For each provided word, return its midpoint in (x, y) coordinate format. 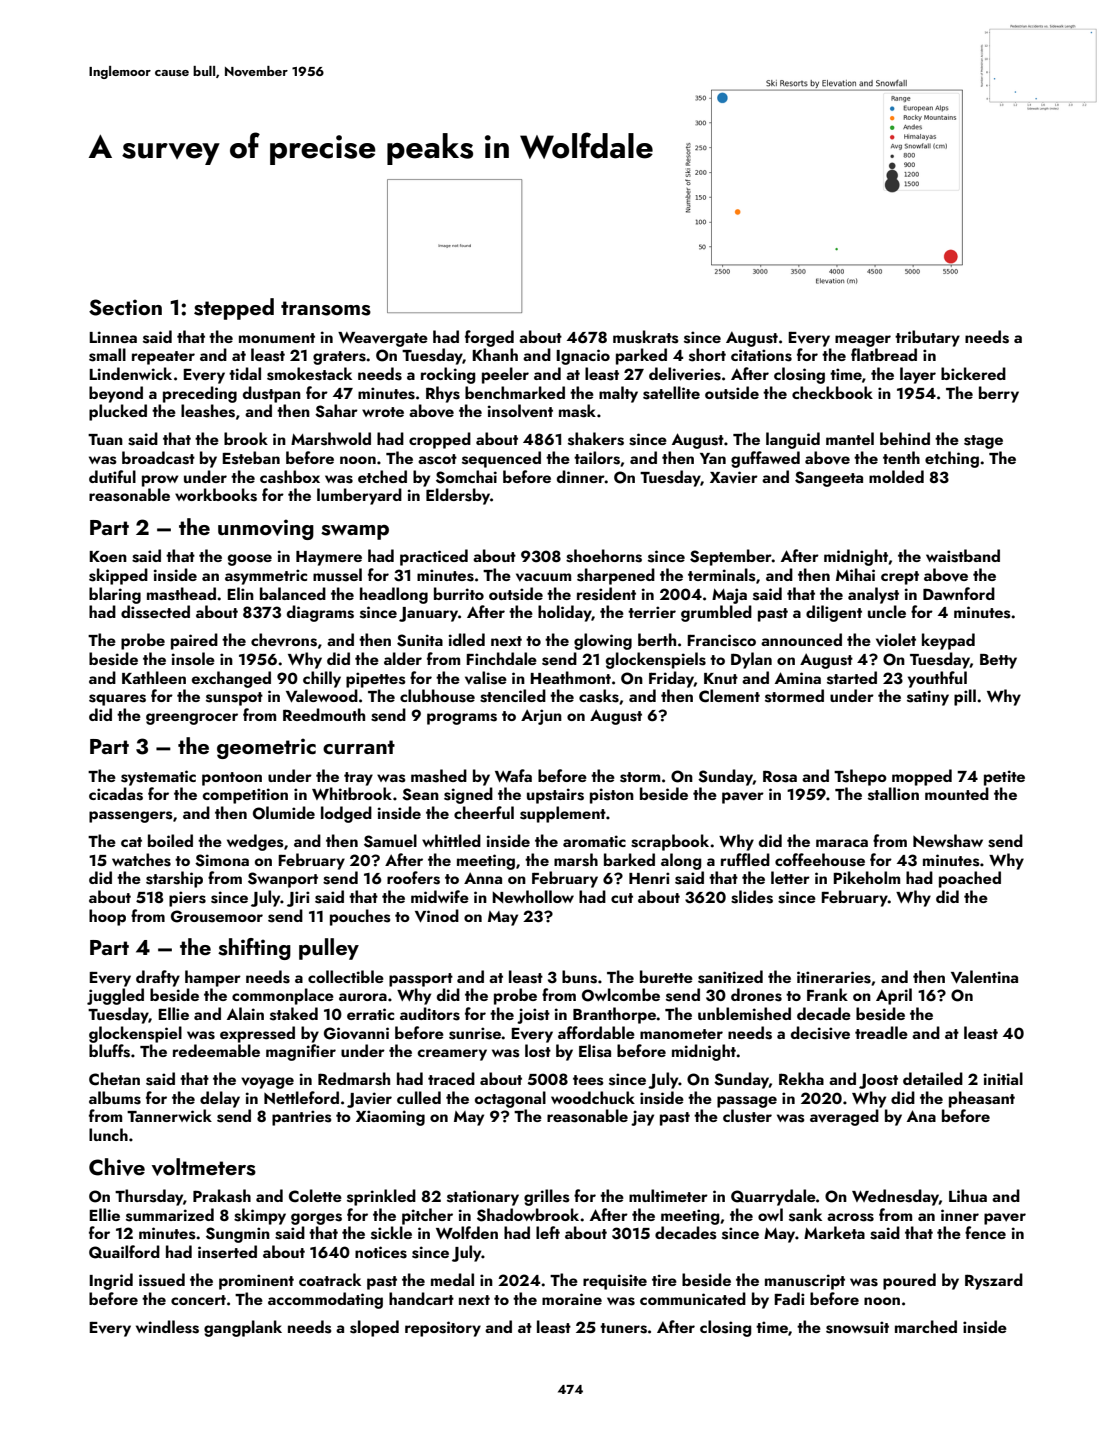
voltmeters (204, 1167)
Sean (420, 794)
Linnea (113, 337)
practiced (434, 557)
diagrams (320, 613)
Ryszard (994, 1281)
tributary (927, 338)
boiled (170, 840)
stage (983, 442)
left (548, 1232)
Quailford (124, 1252)
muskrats (646, 337)
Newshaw (948, 841)
